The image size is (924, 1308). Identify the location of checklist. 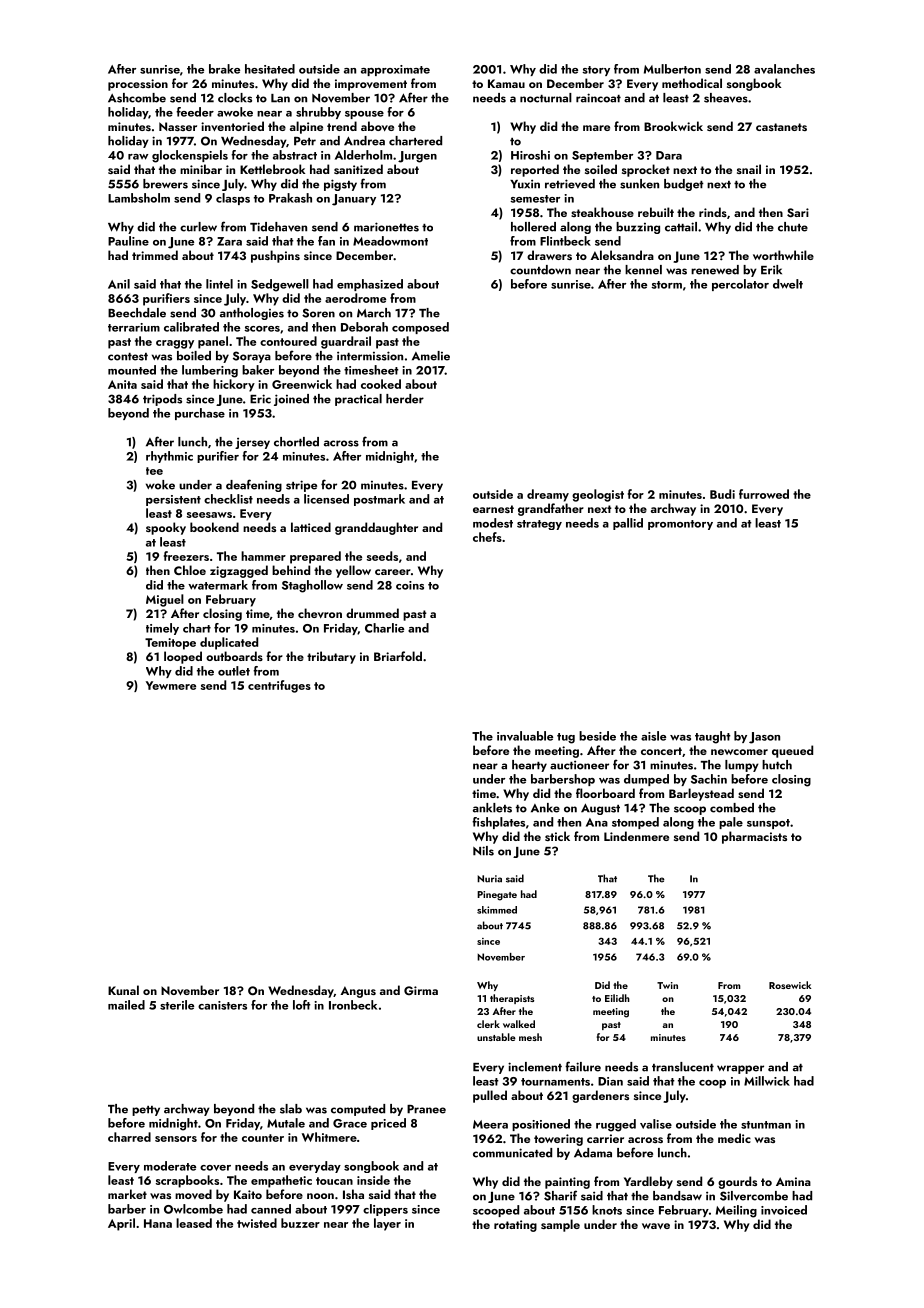
(228, 499).
